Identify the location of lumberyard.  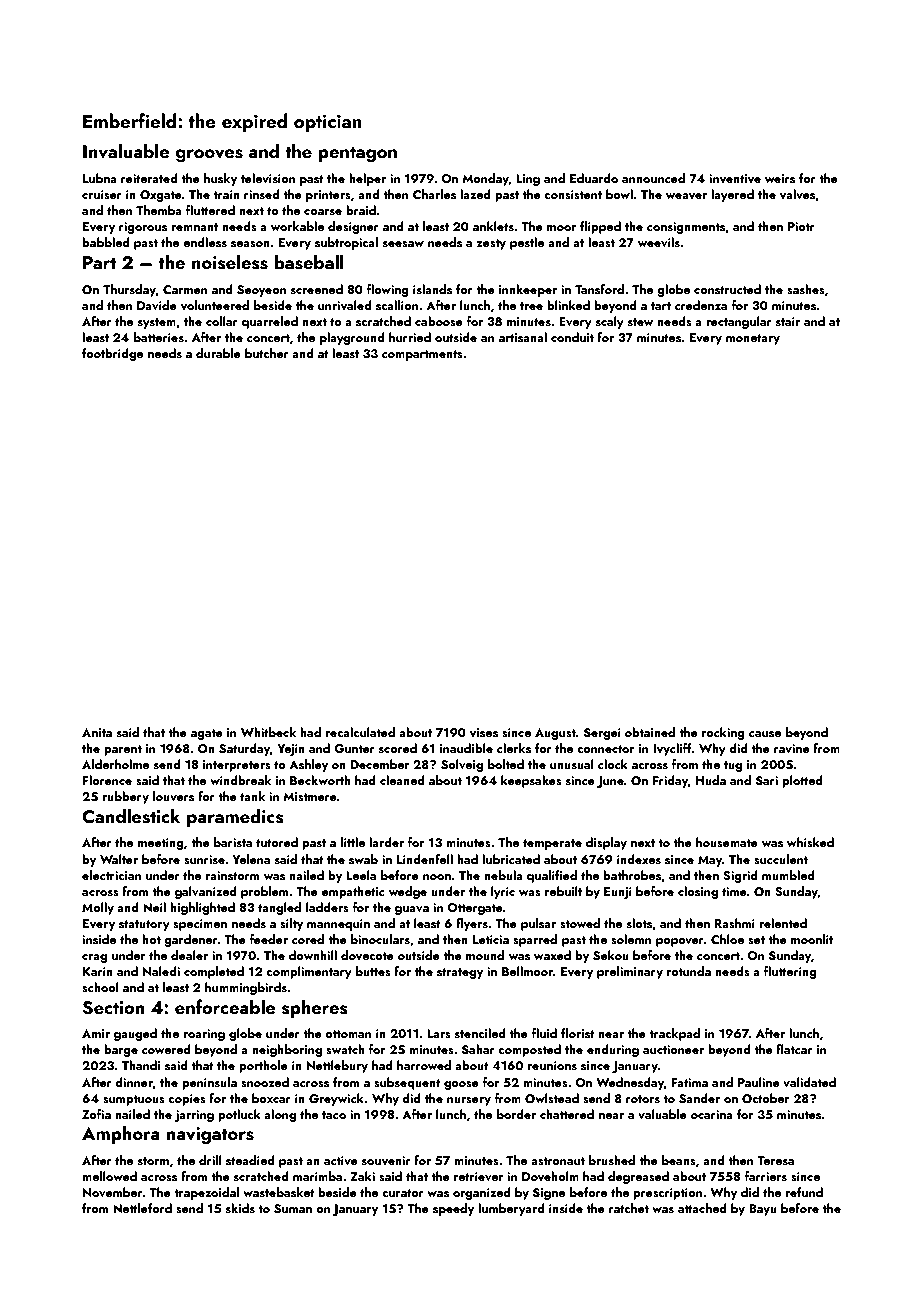
(511, 1209).
